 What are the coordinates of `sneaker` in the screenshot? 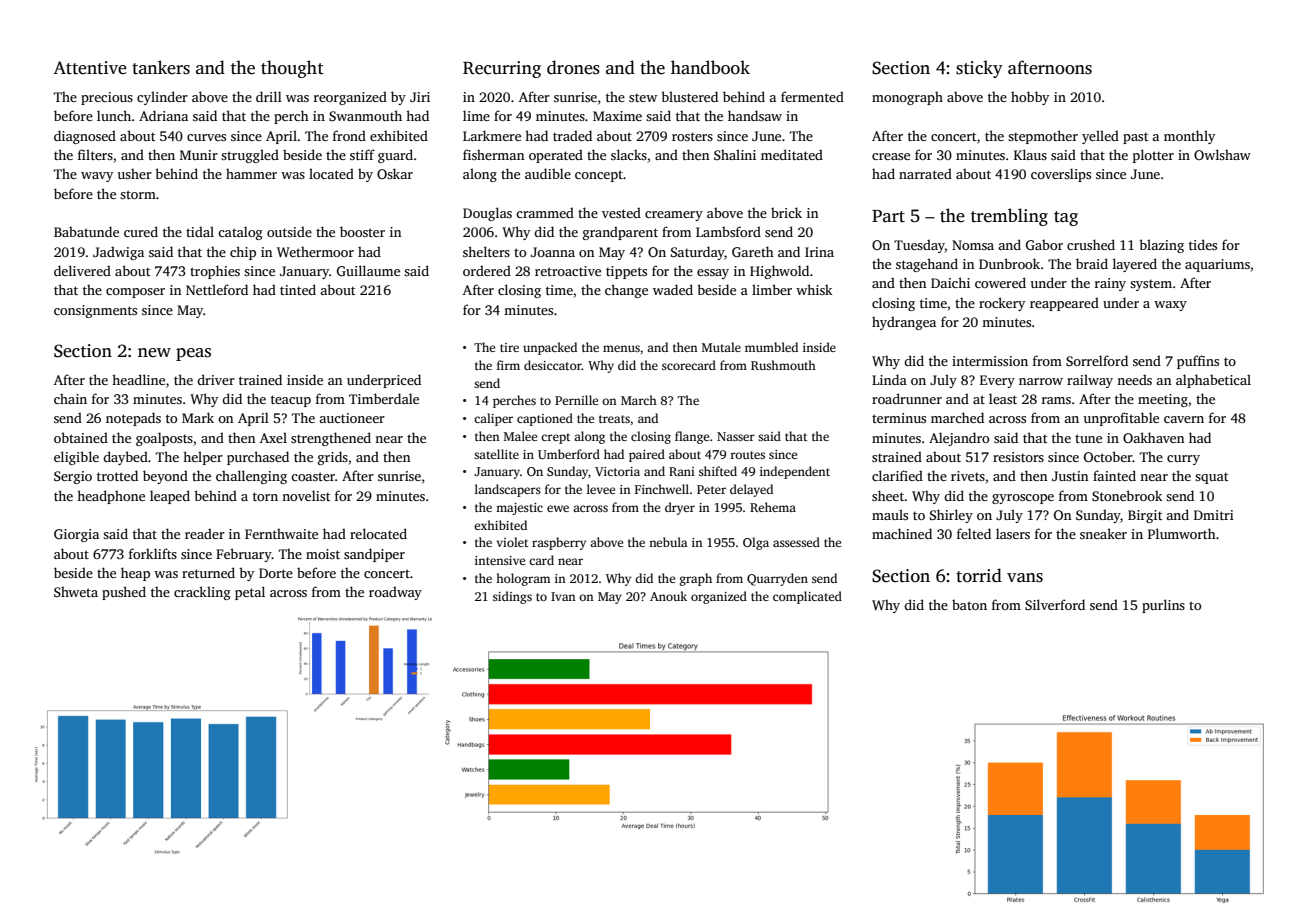 It's located at (1103, 533).
